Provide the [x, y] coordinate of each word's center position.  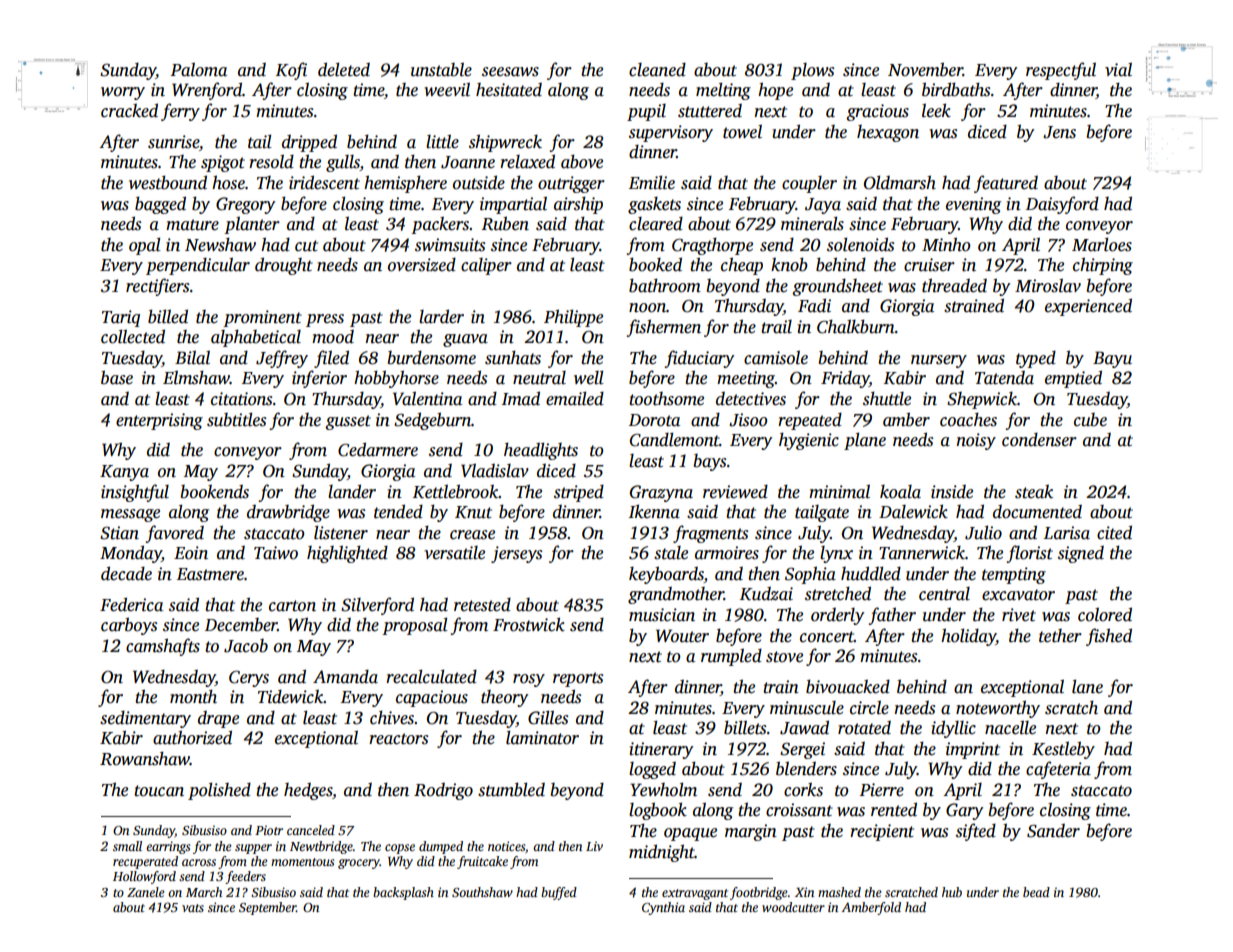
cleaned [657, 70]
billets [745, 727]
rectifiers [157, 287]
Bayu [1112, 359]
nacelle [1010, 728]
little [442, 142]
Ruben [505, 223]
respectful [1061, 71]
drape [218, 719]
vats [193, 908]
